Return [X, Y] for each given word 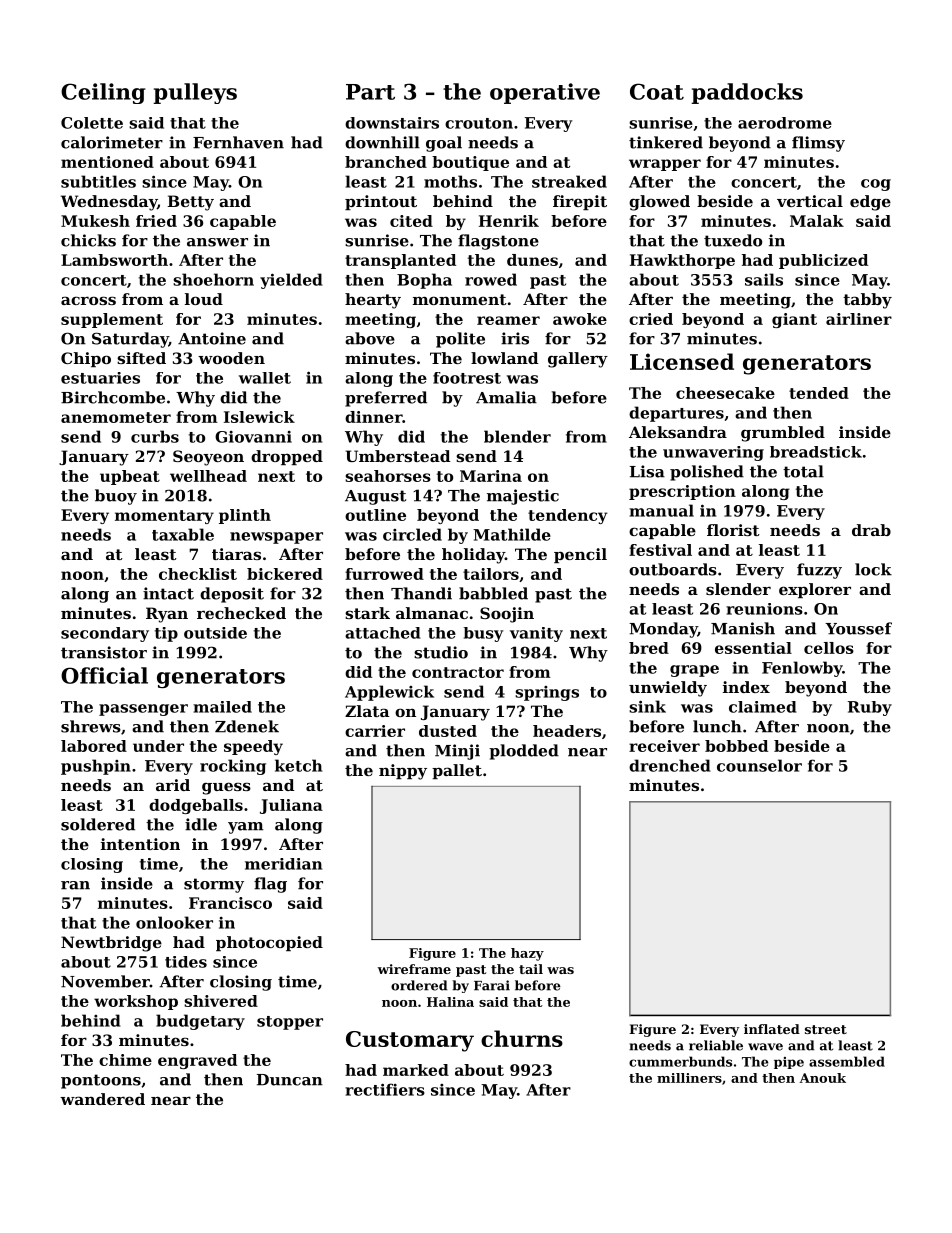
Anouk [822, 1078]
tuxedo [733, 240]
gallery [578, 360]
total [803, 471]
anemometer [116, 417]
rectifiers [385, 1089]
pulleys [195, 93]
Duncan [290, 1080]
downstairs [392, 123]
